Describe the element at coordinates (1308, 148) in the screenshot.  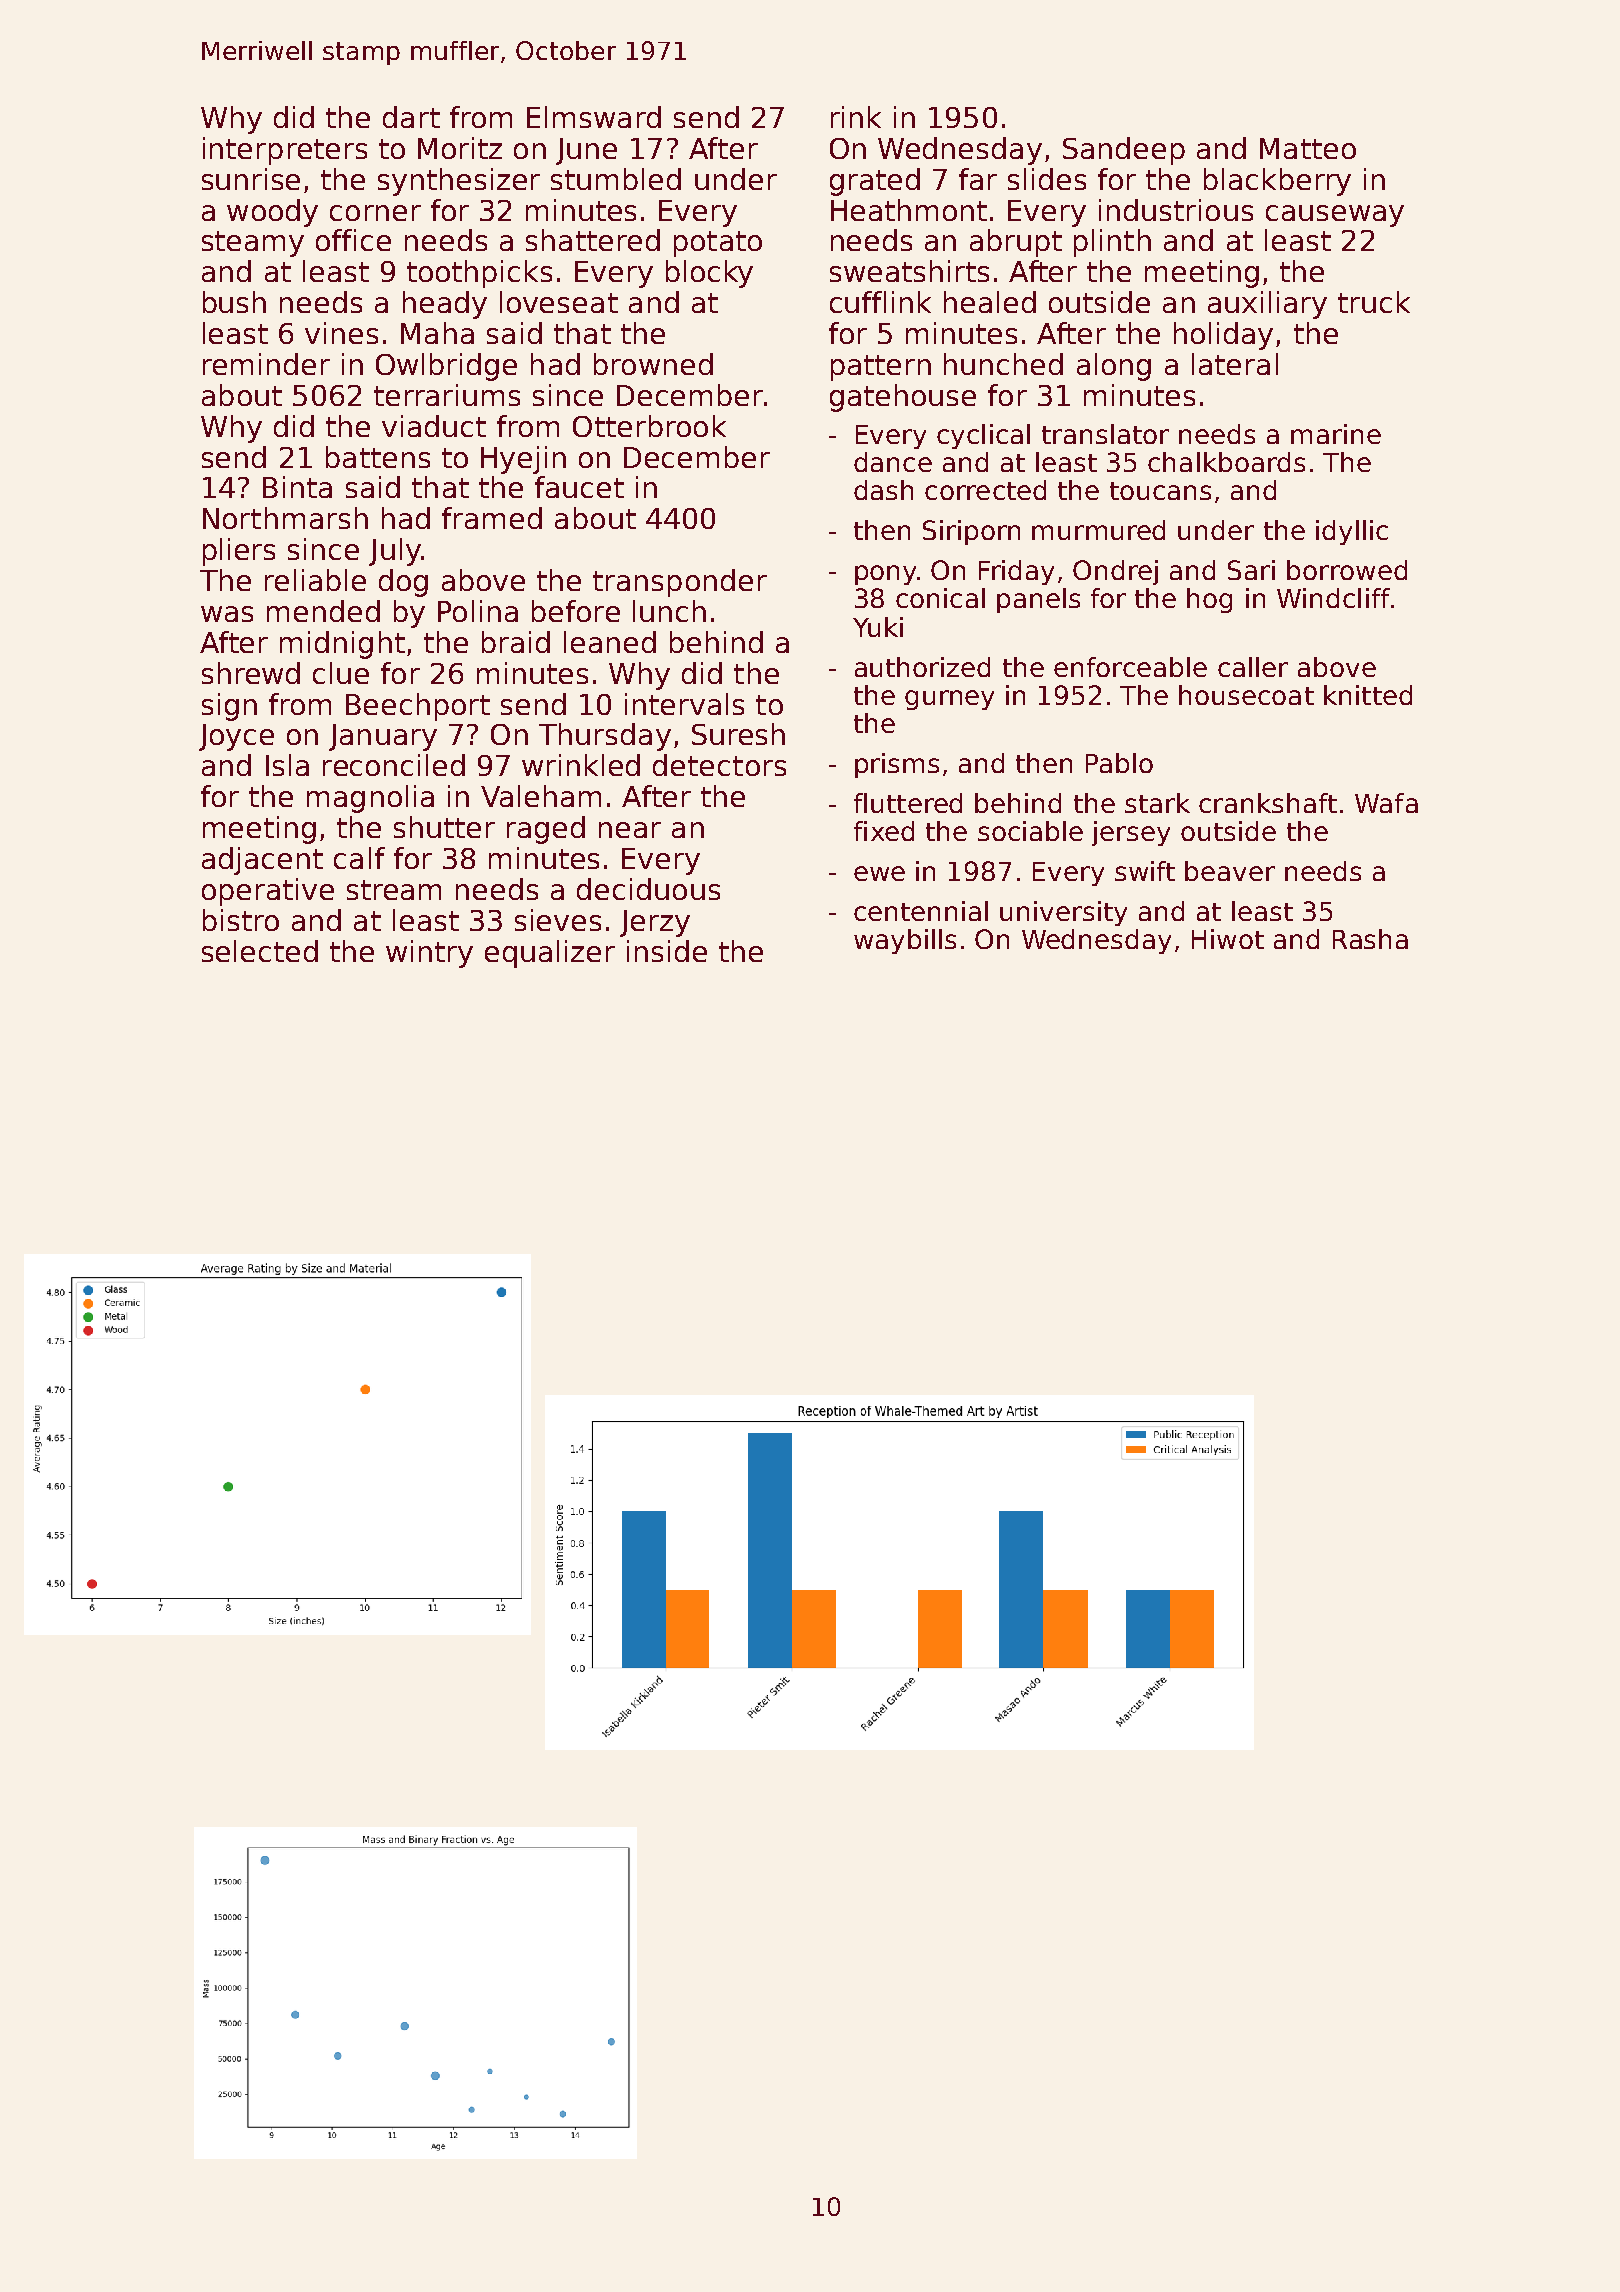
I see `Matteo` at that location.
